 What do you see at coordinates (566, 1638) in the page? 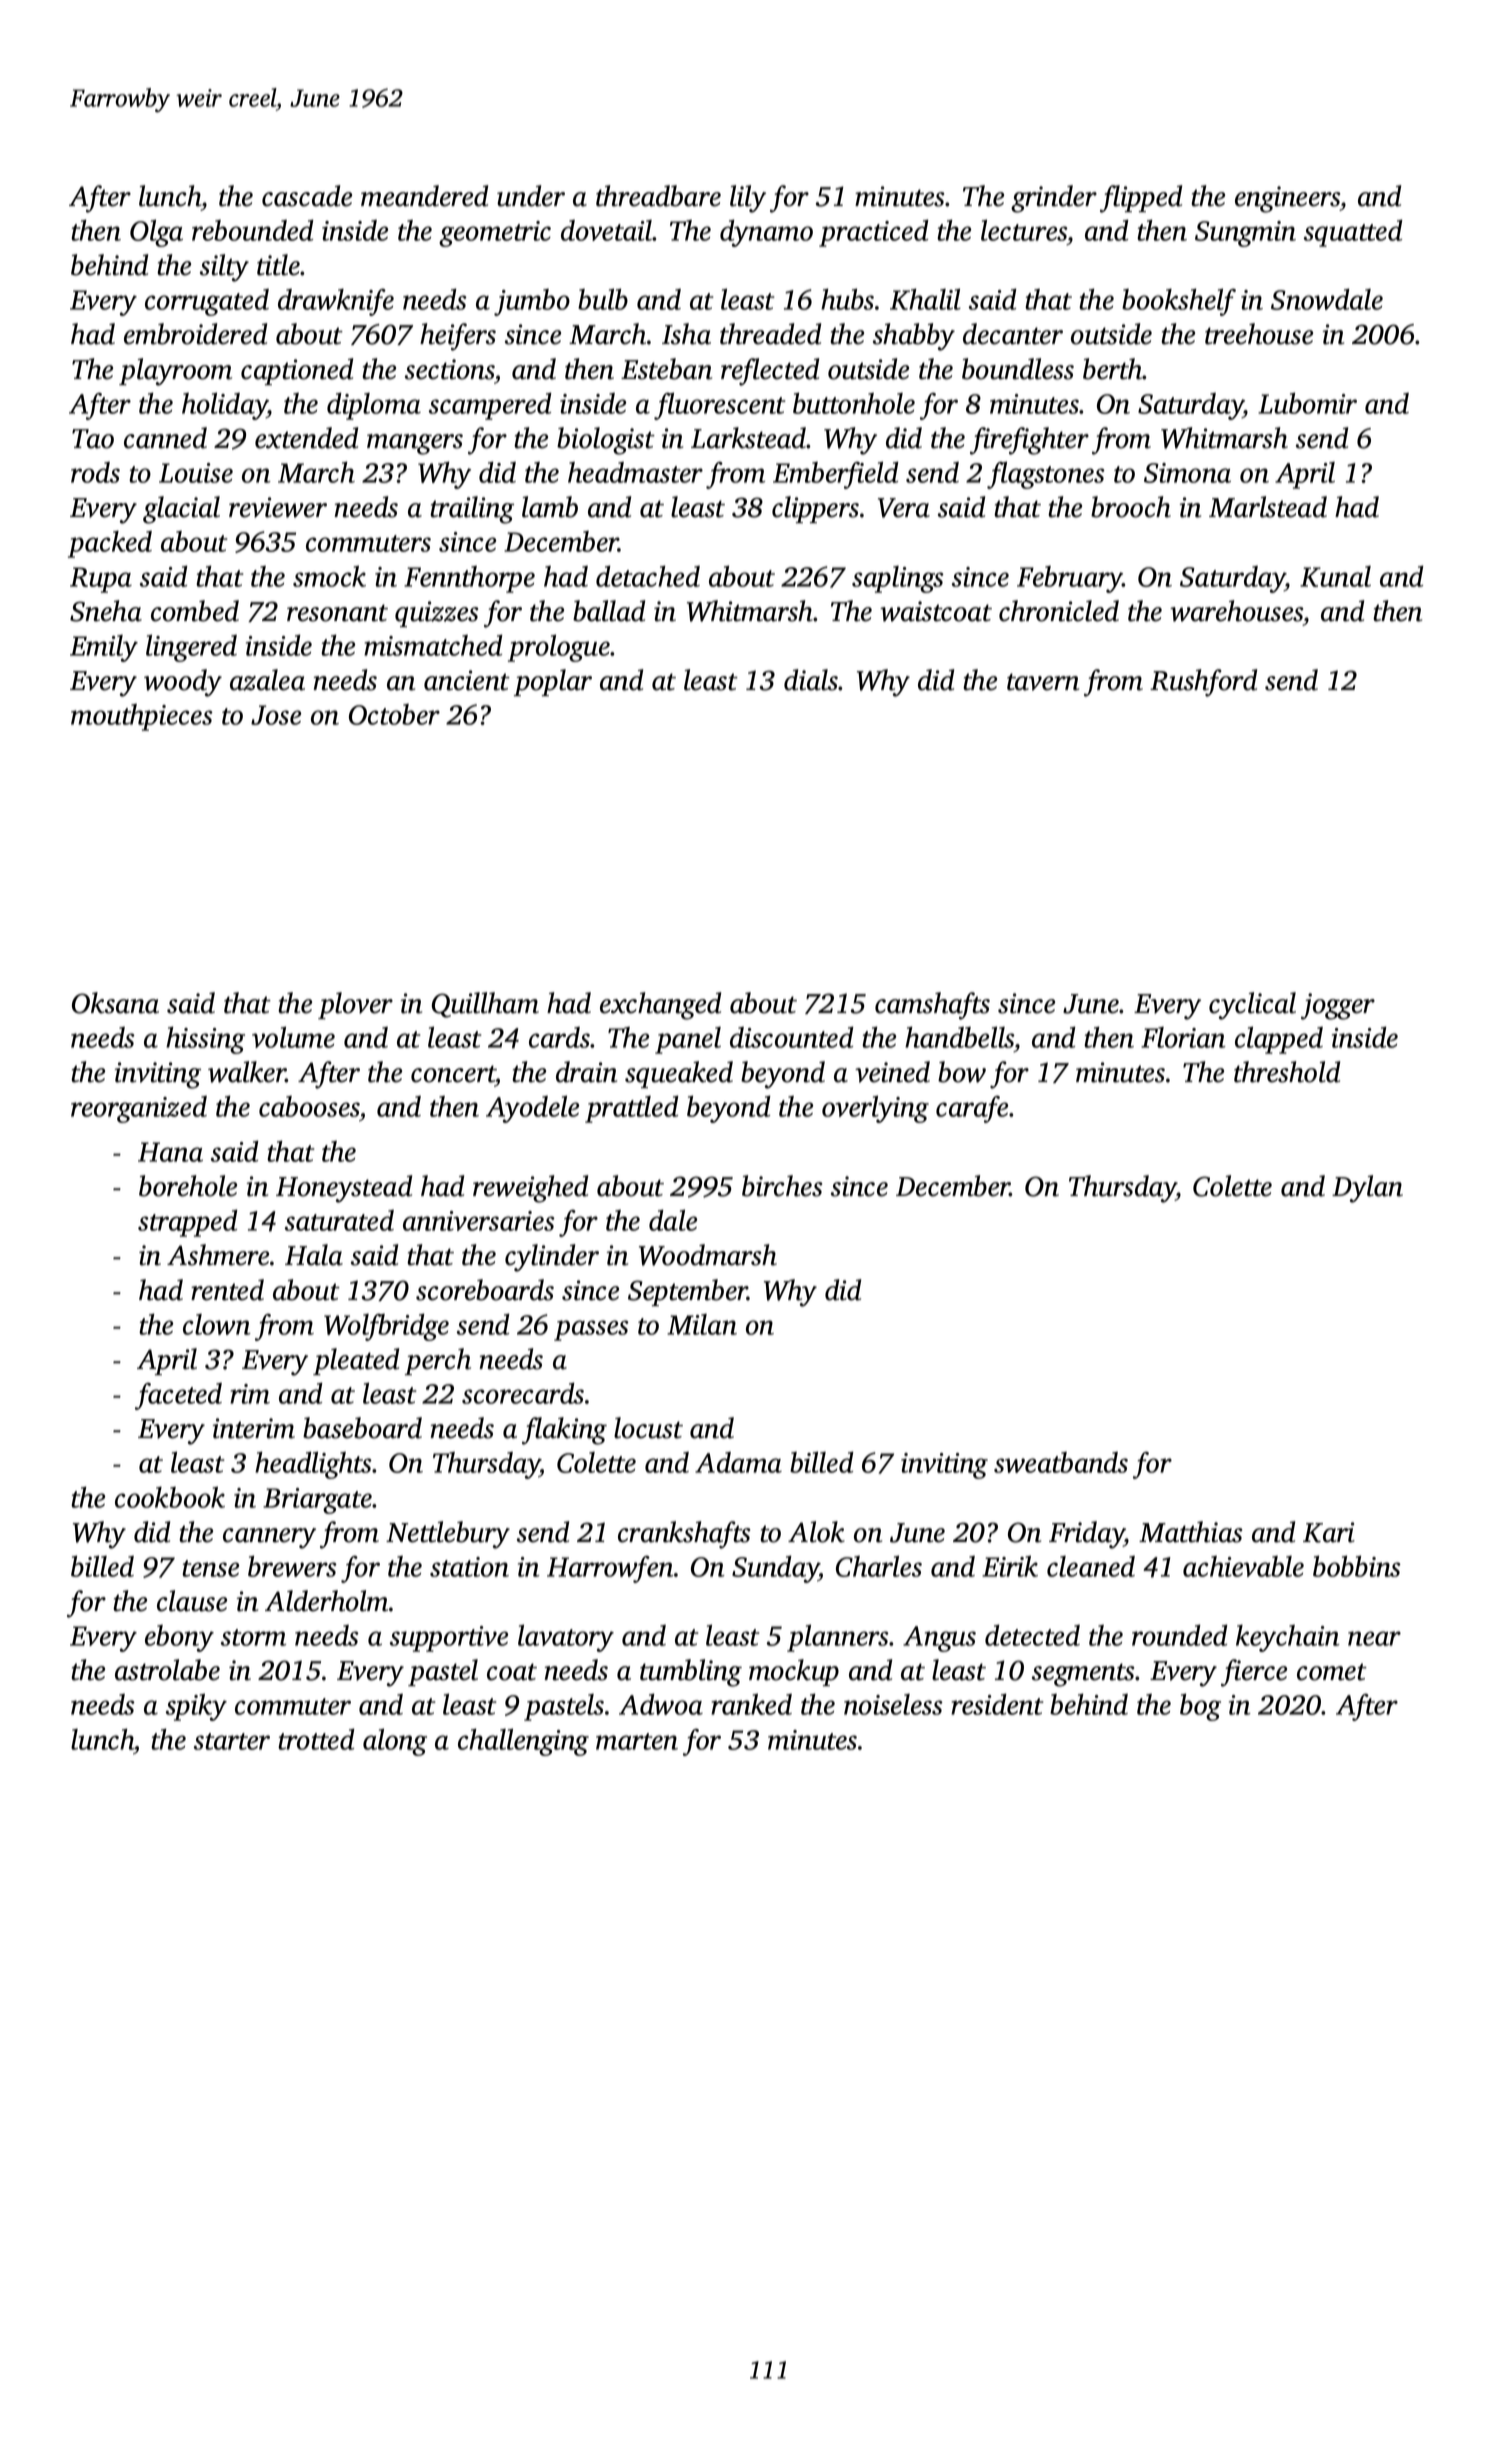
I see `lavatory` at bounding box center [566, 1638].
